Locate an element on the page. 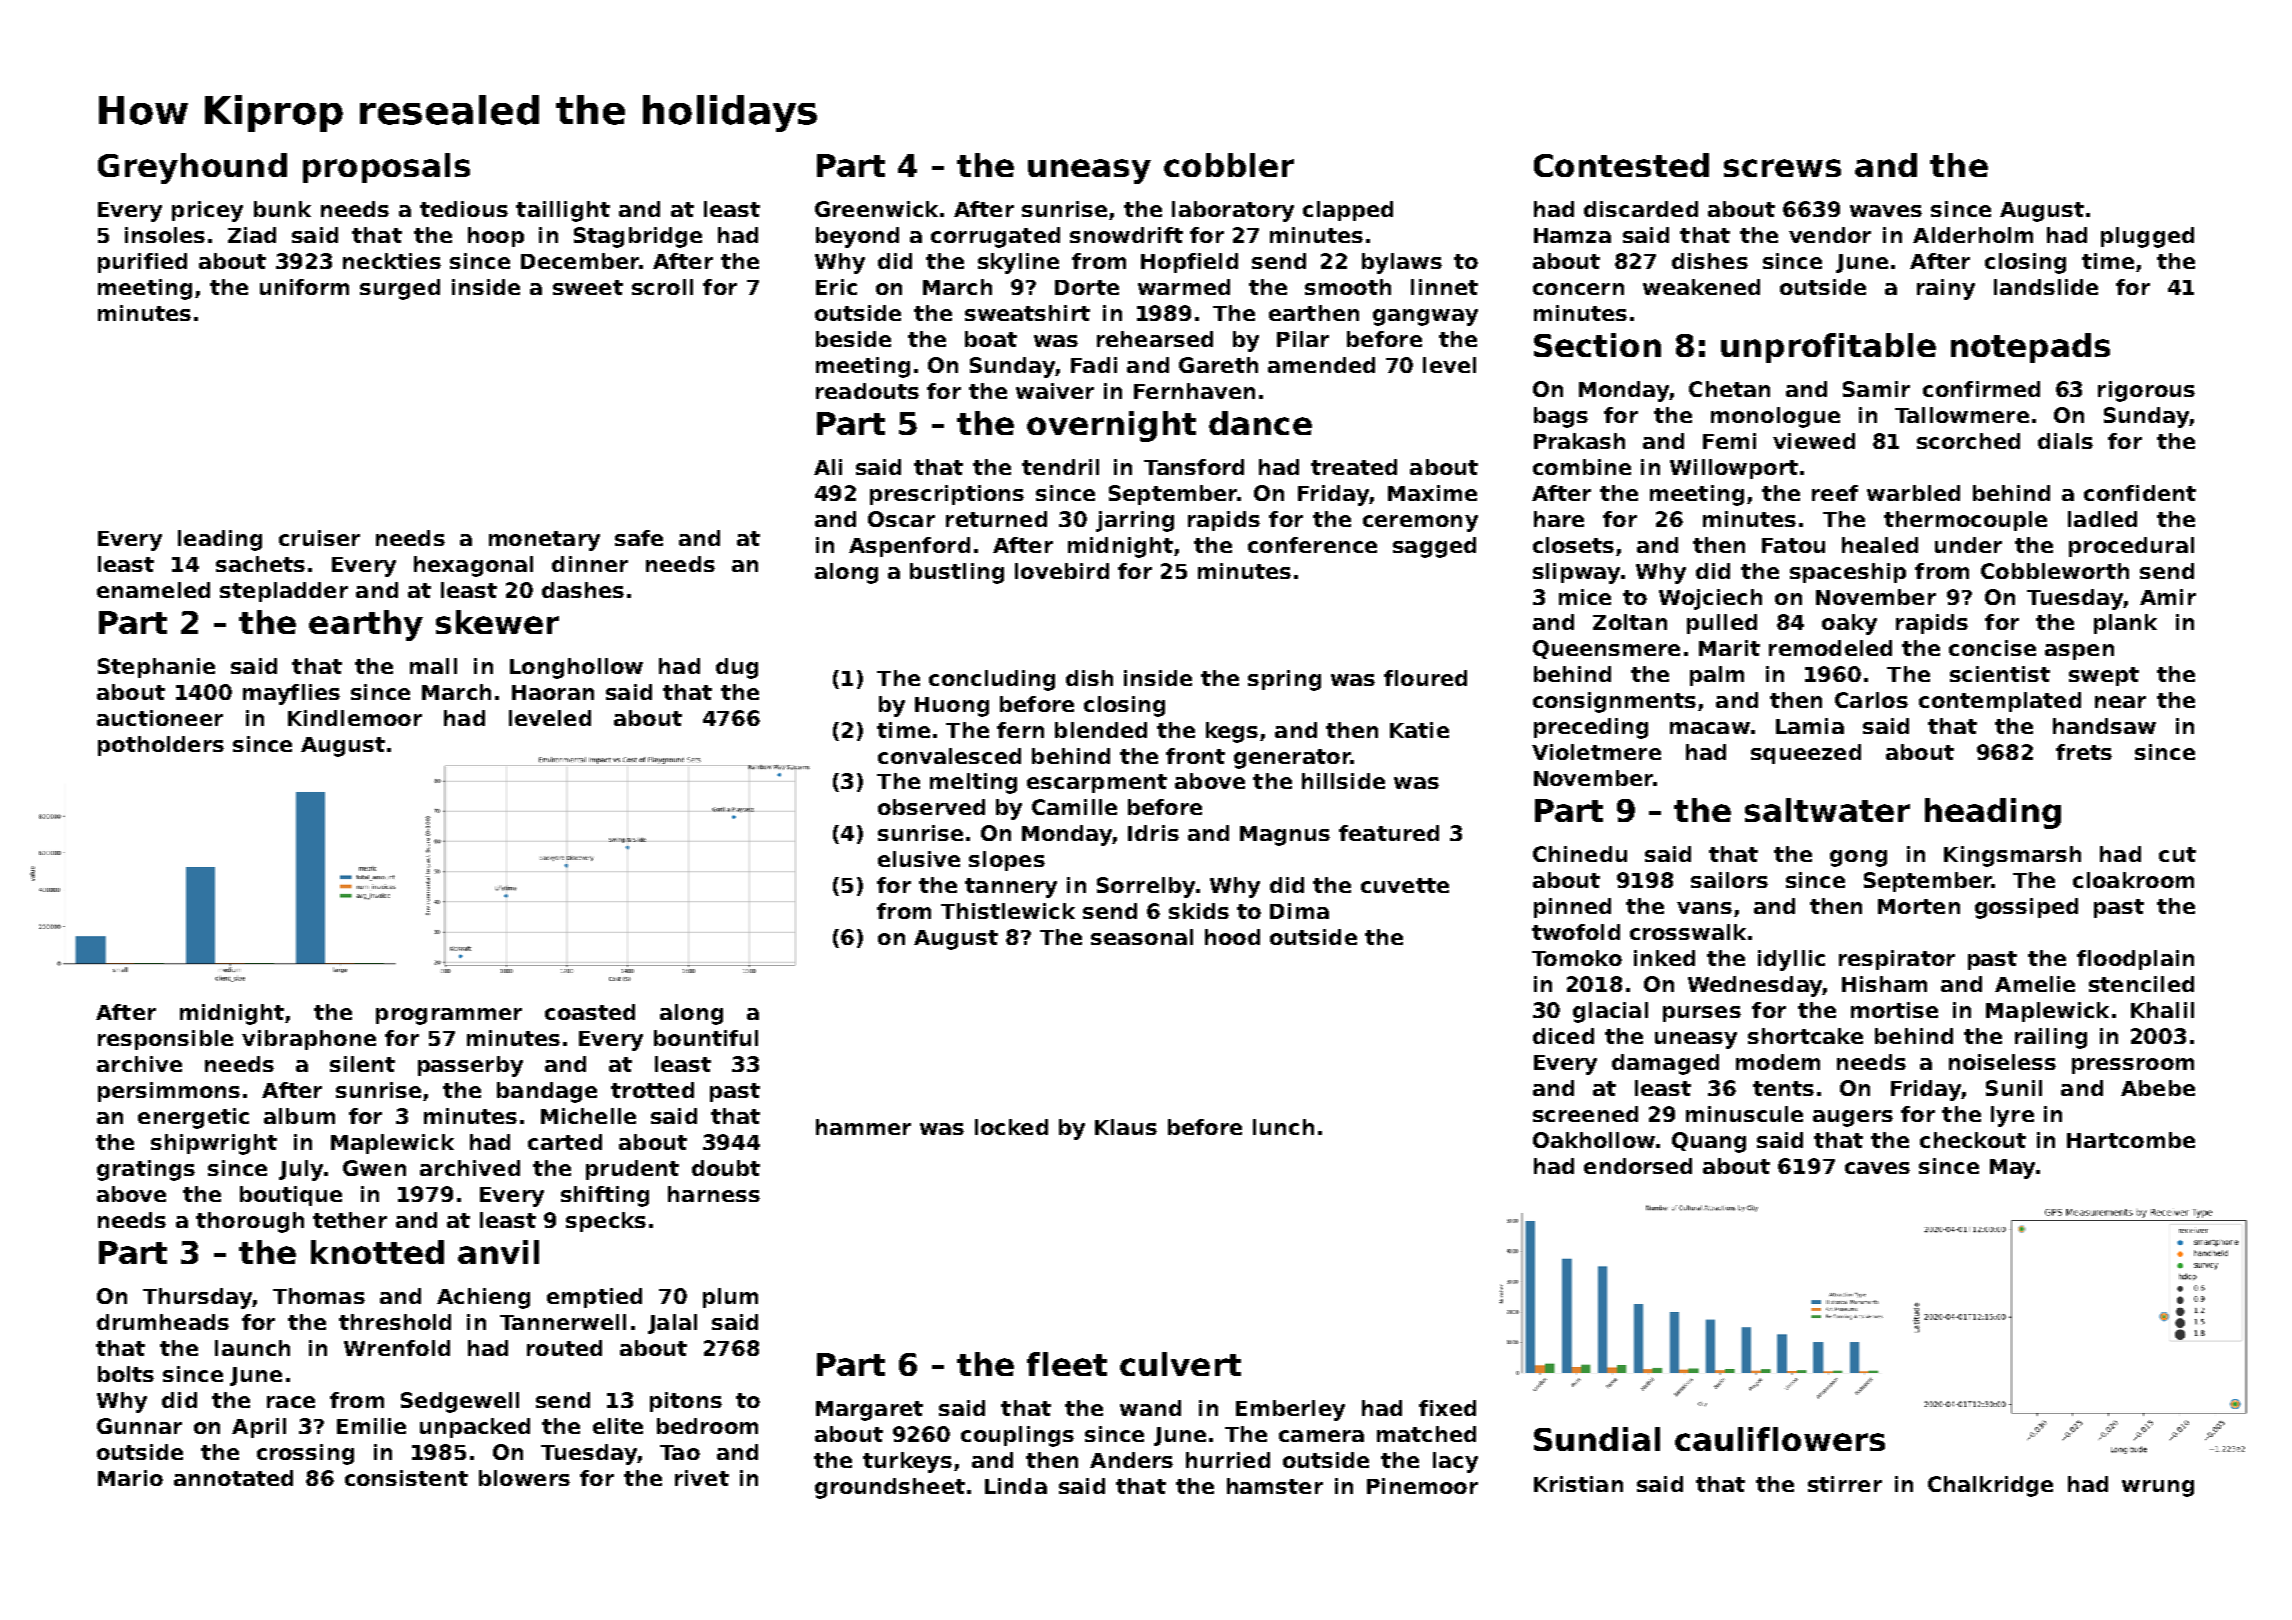 This document has width=2292, height=1620. responsible is located at coordinates (165, 1040).
